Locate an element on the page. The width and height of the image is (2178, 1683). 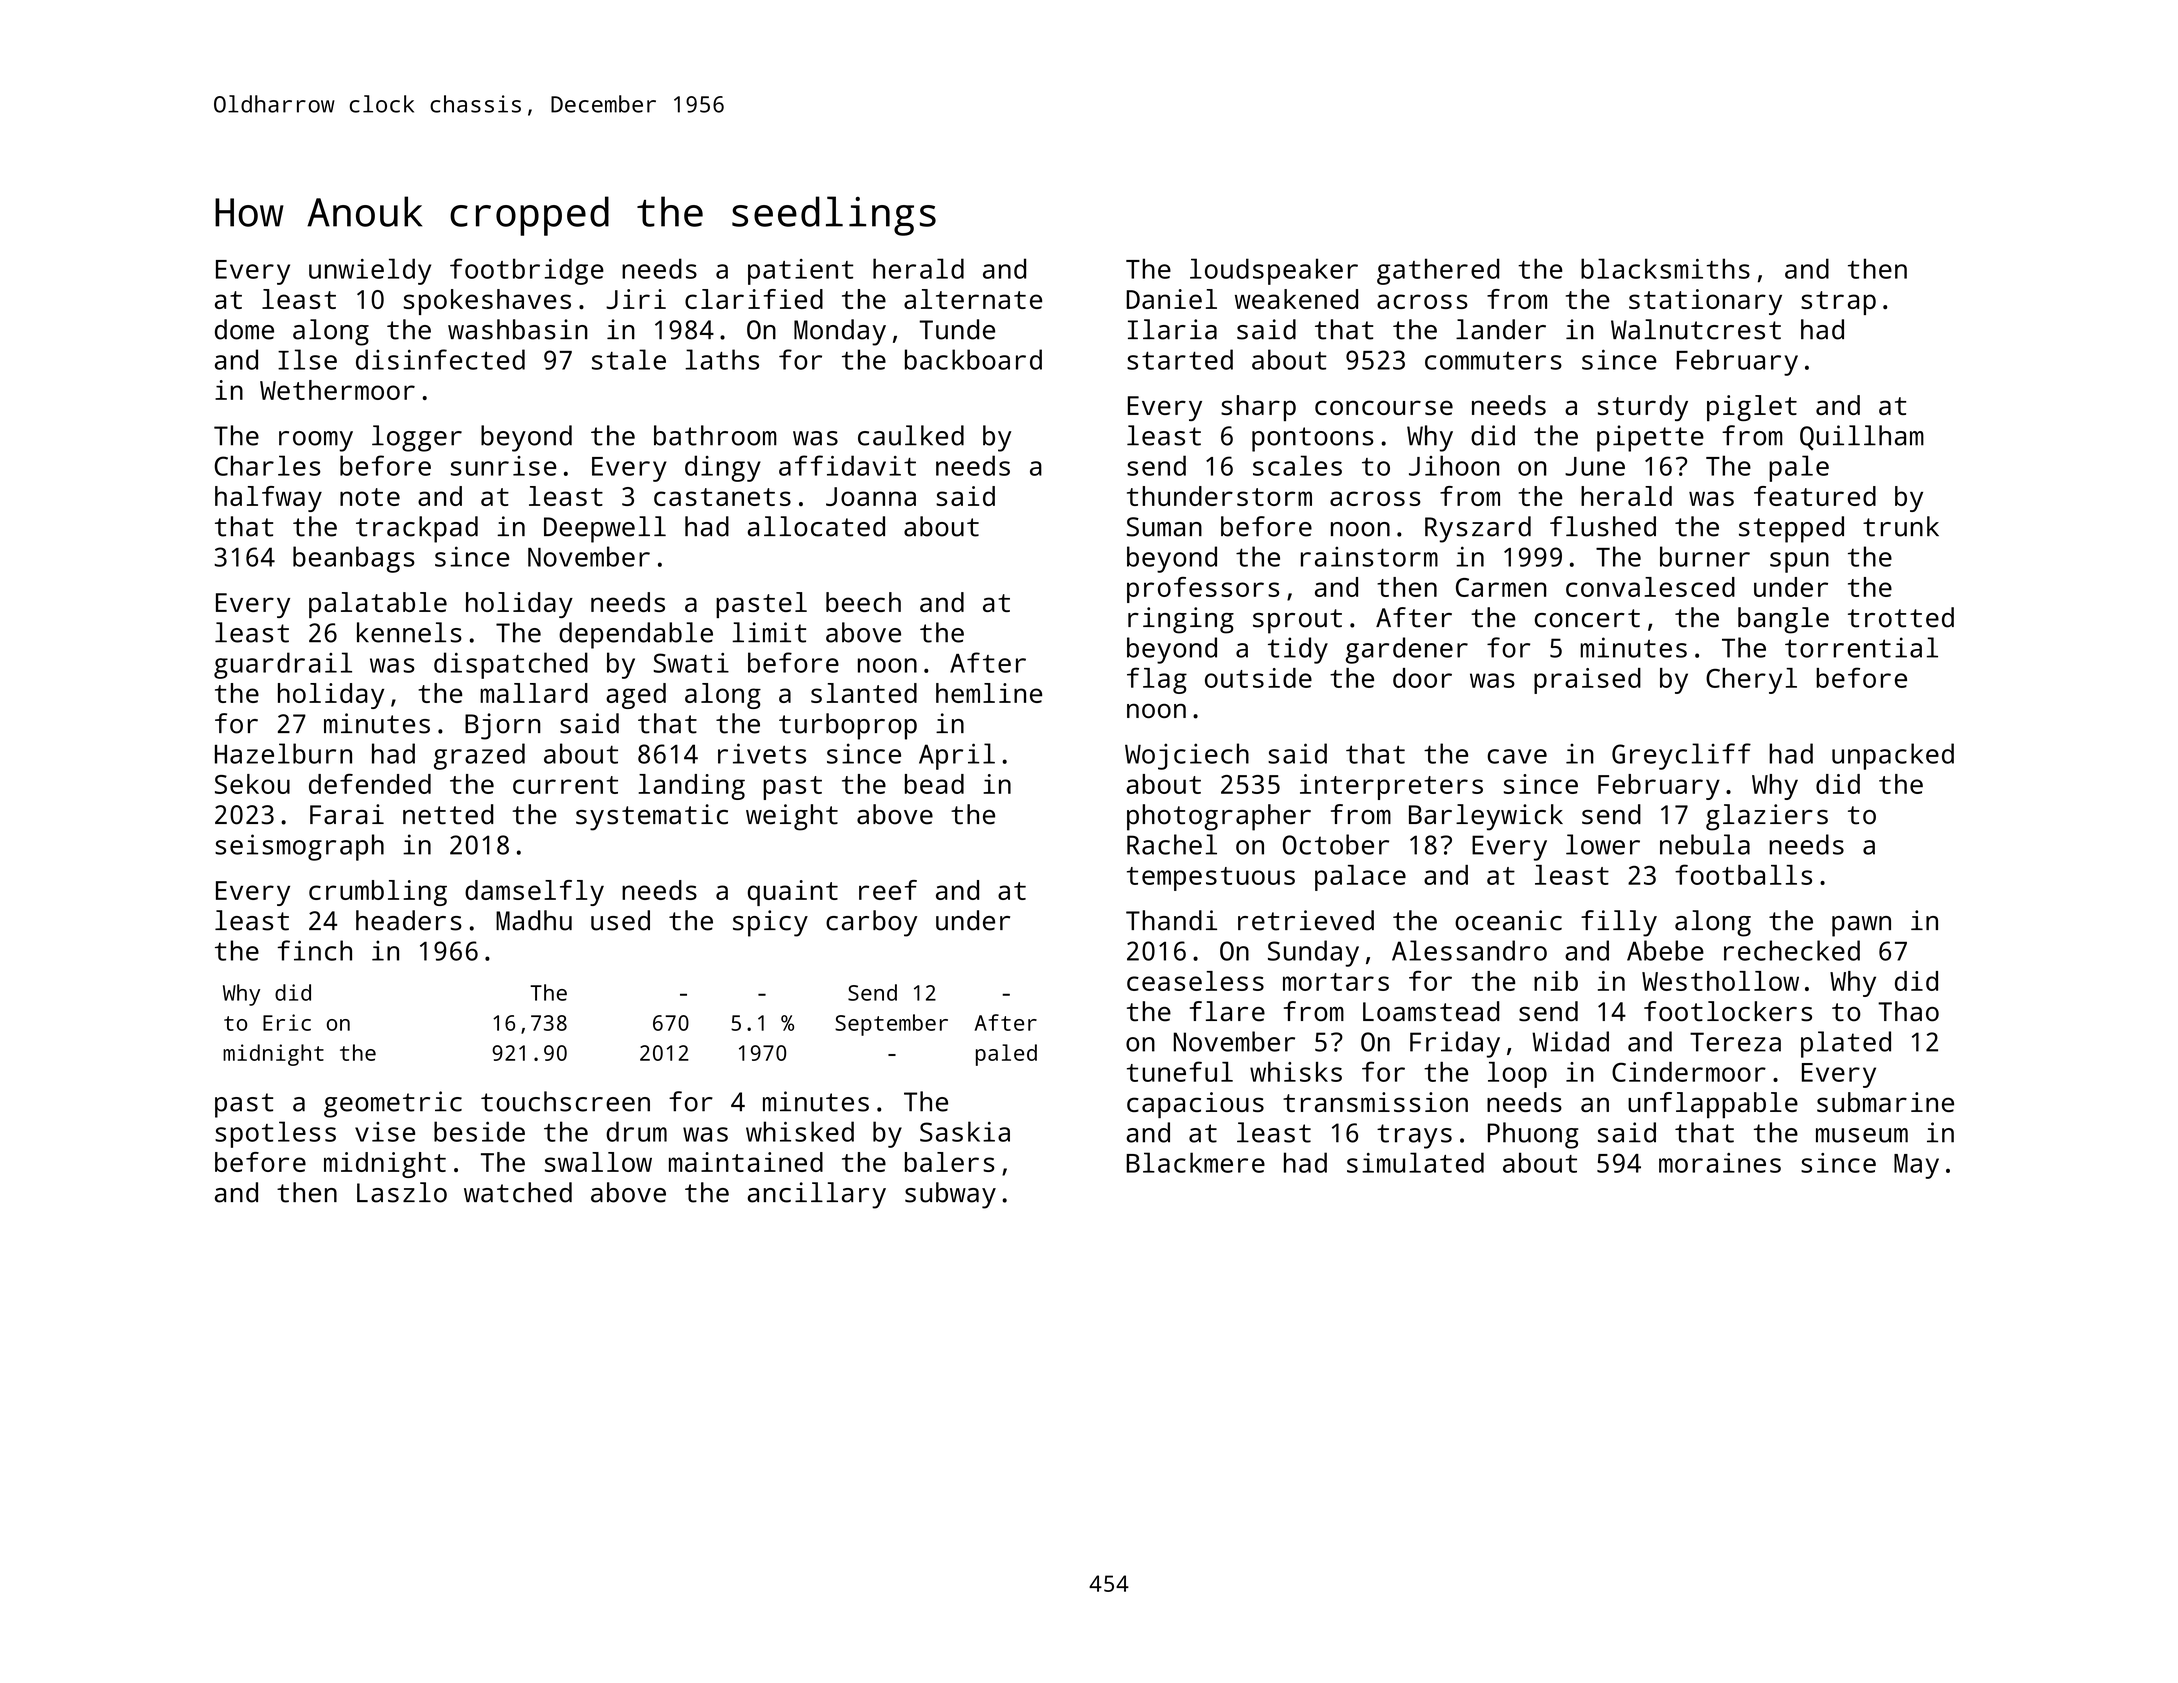
scales is located at coordinates (1297, 465).
